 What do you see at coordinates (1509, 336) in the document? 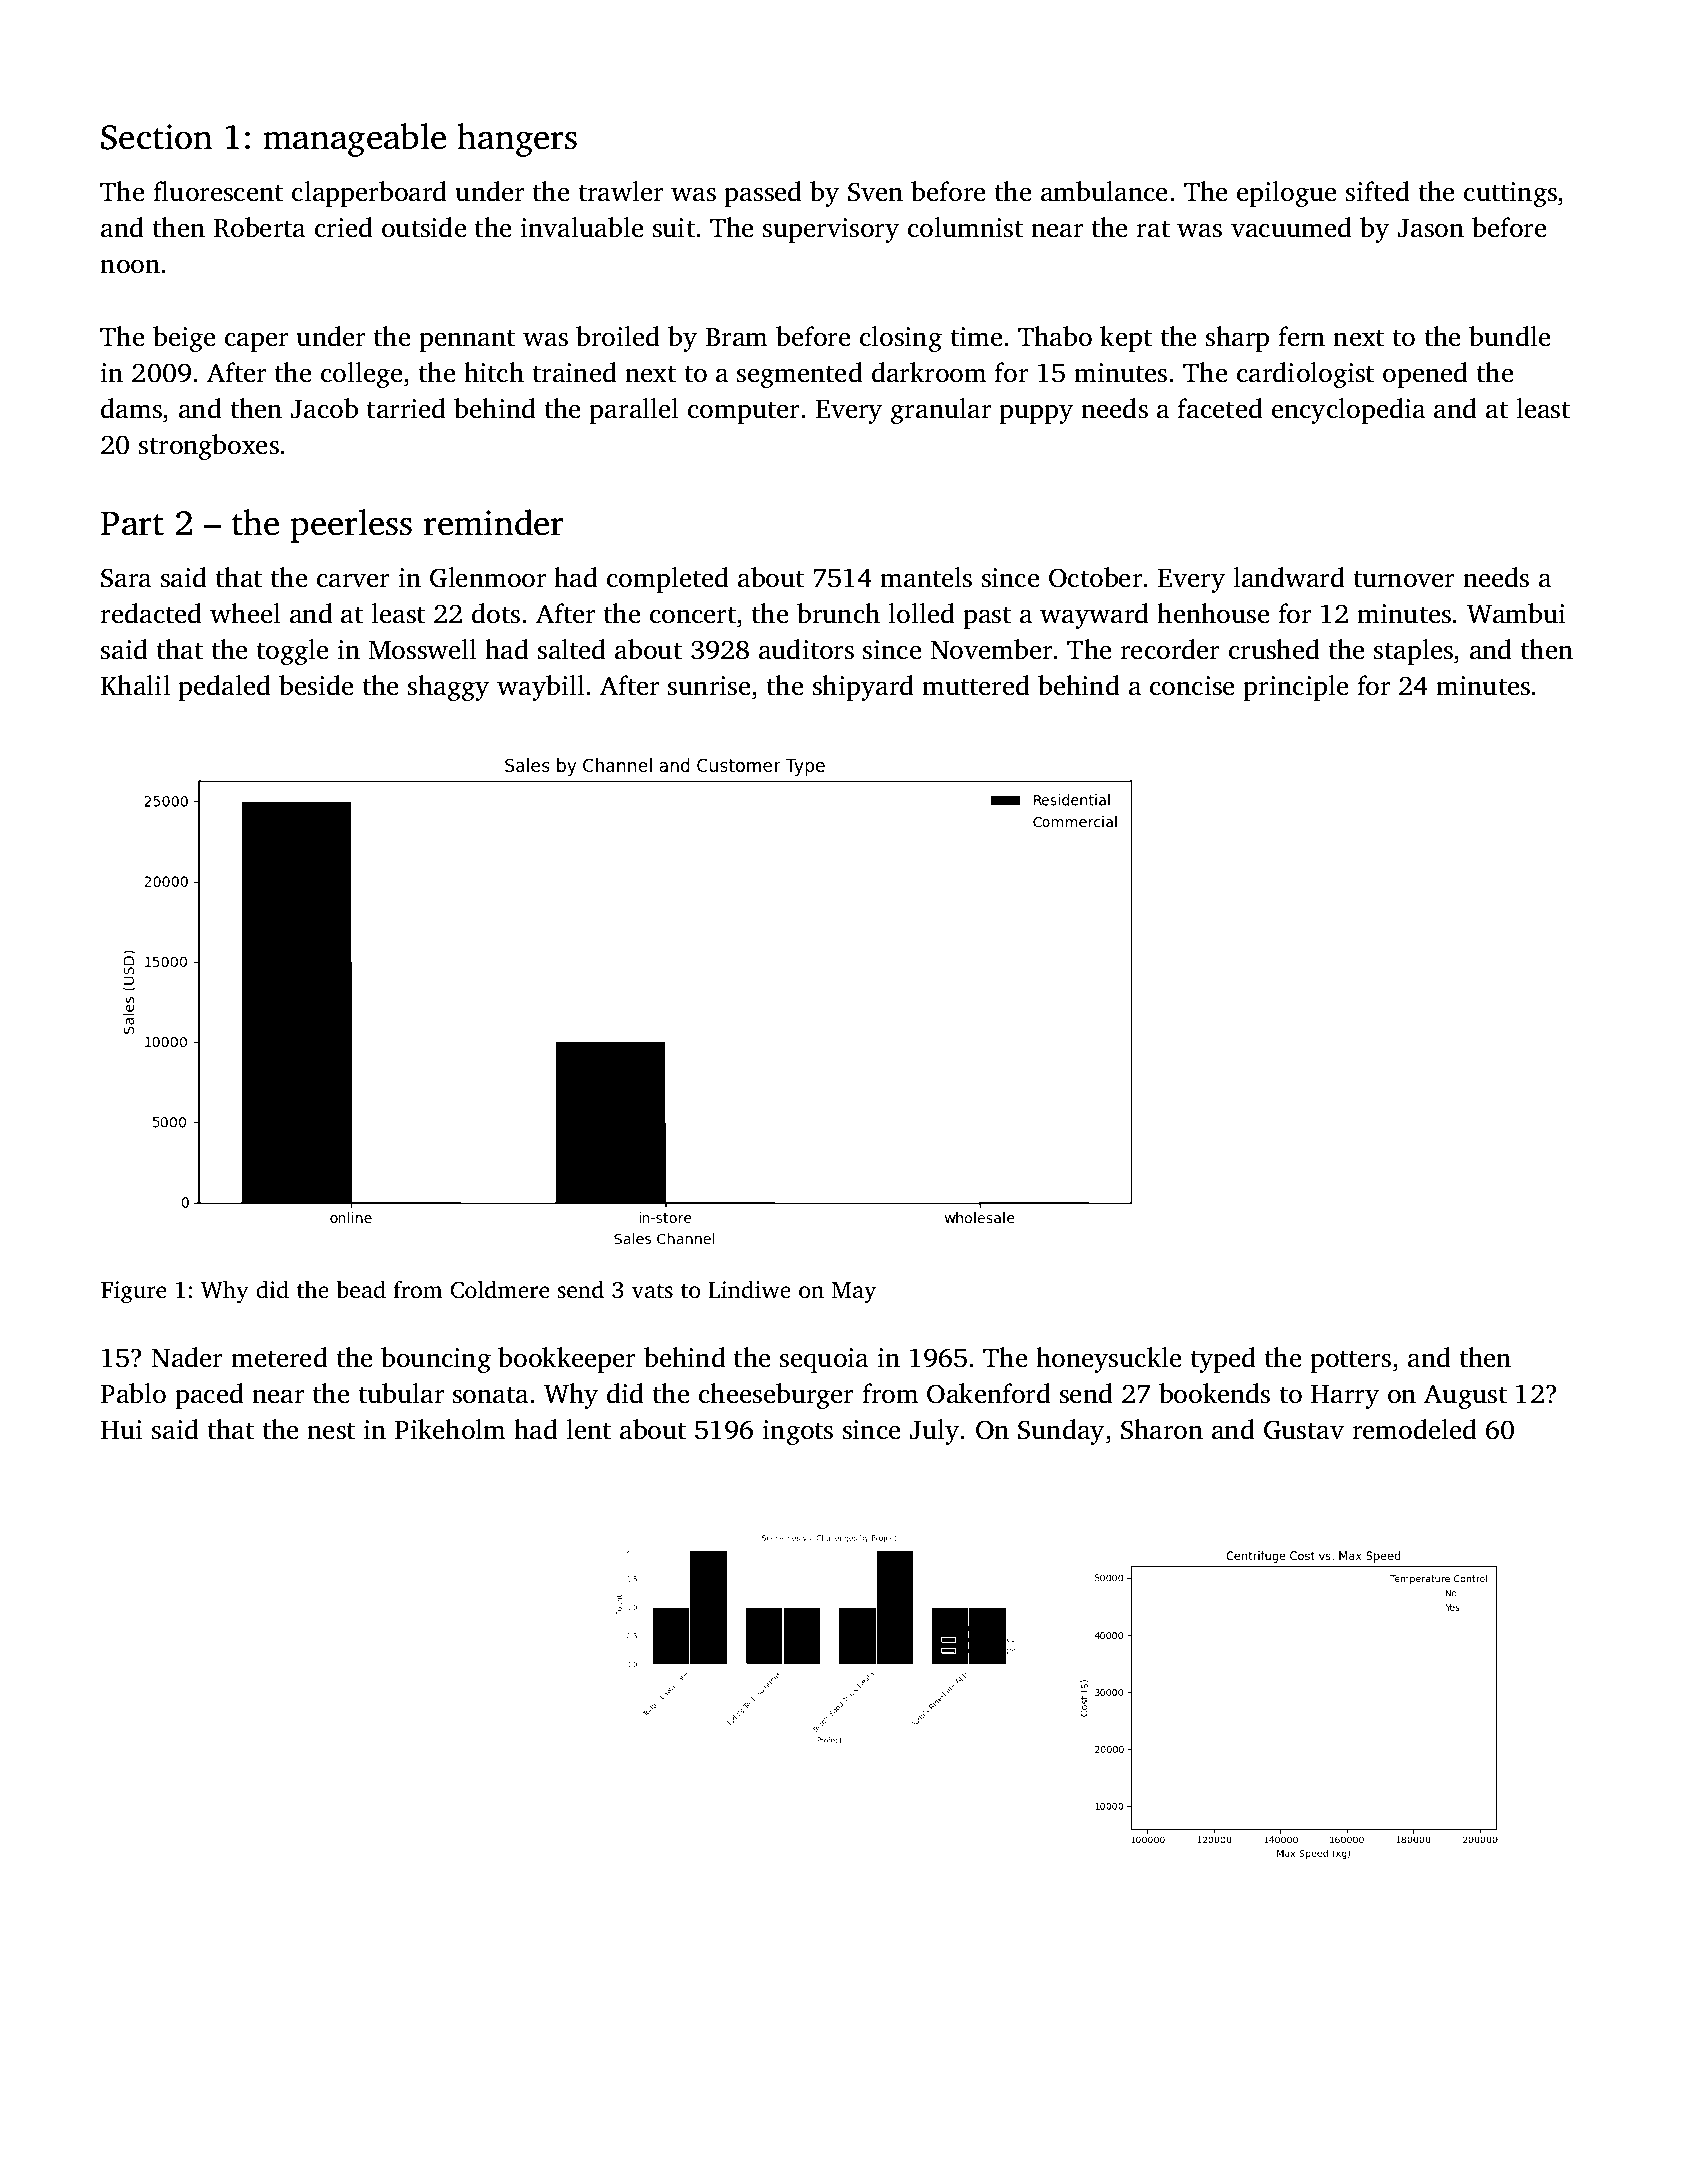
I see `bundle` at bounding box center [1509, 336].
